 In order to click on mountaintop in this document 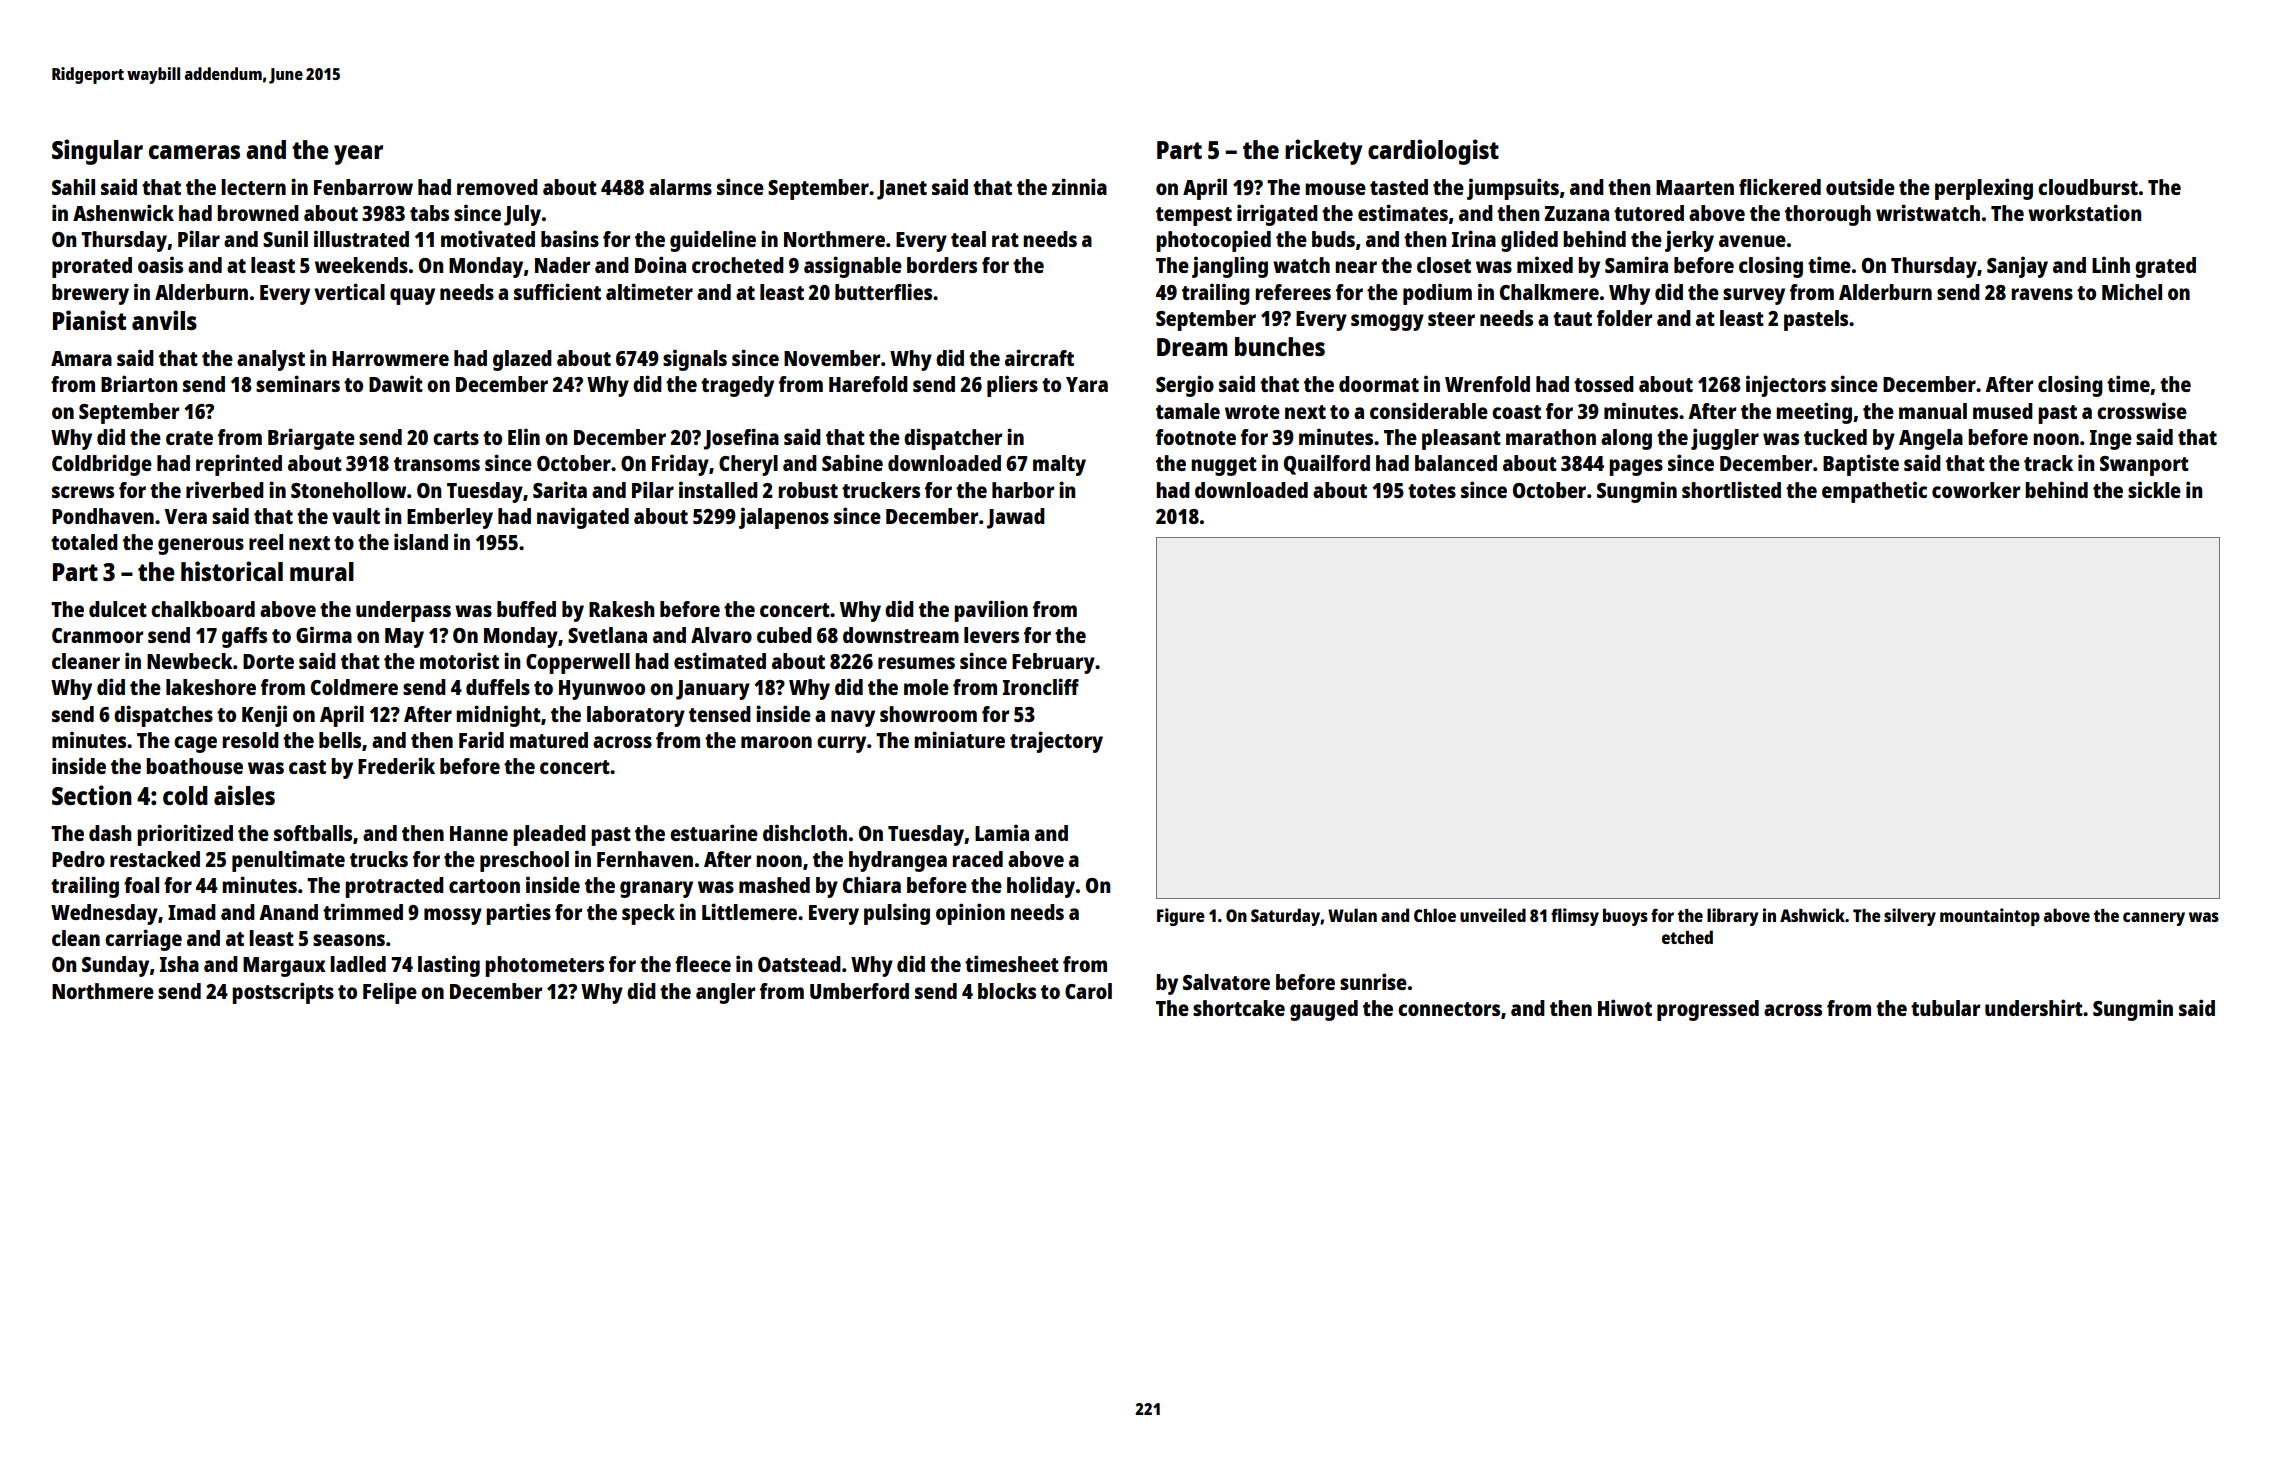, I will do `click(1990, 917)`.
